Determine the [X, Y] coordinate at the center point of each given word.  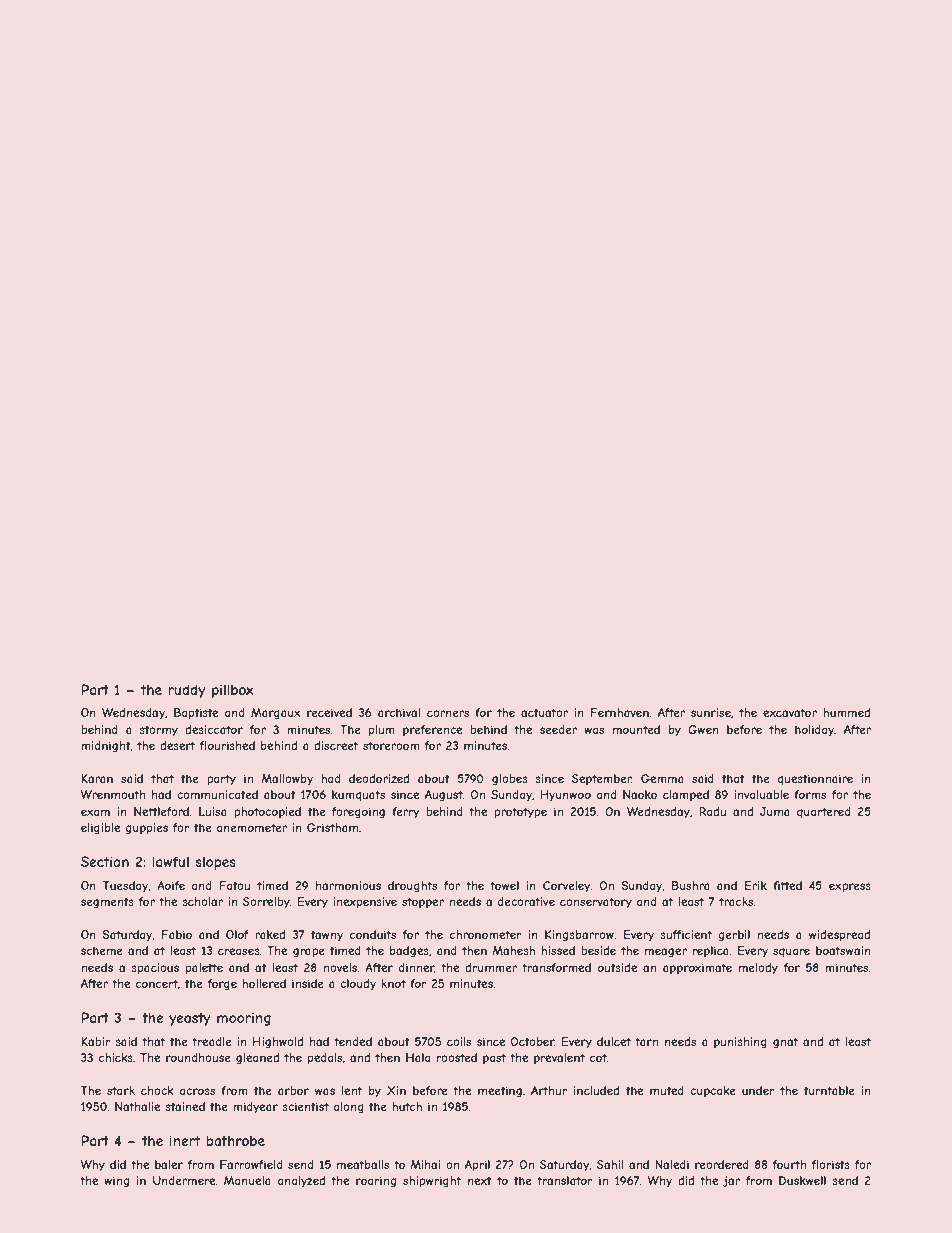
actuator [544, 712]
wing [116, 1182]
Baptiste [196, 714]
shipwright [432, 1182]
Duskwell [802, 1180]
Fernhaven [620, 712]
